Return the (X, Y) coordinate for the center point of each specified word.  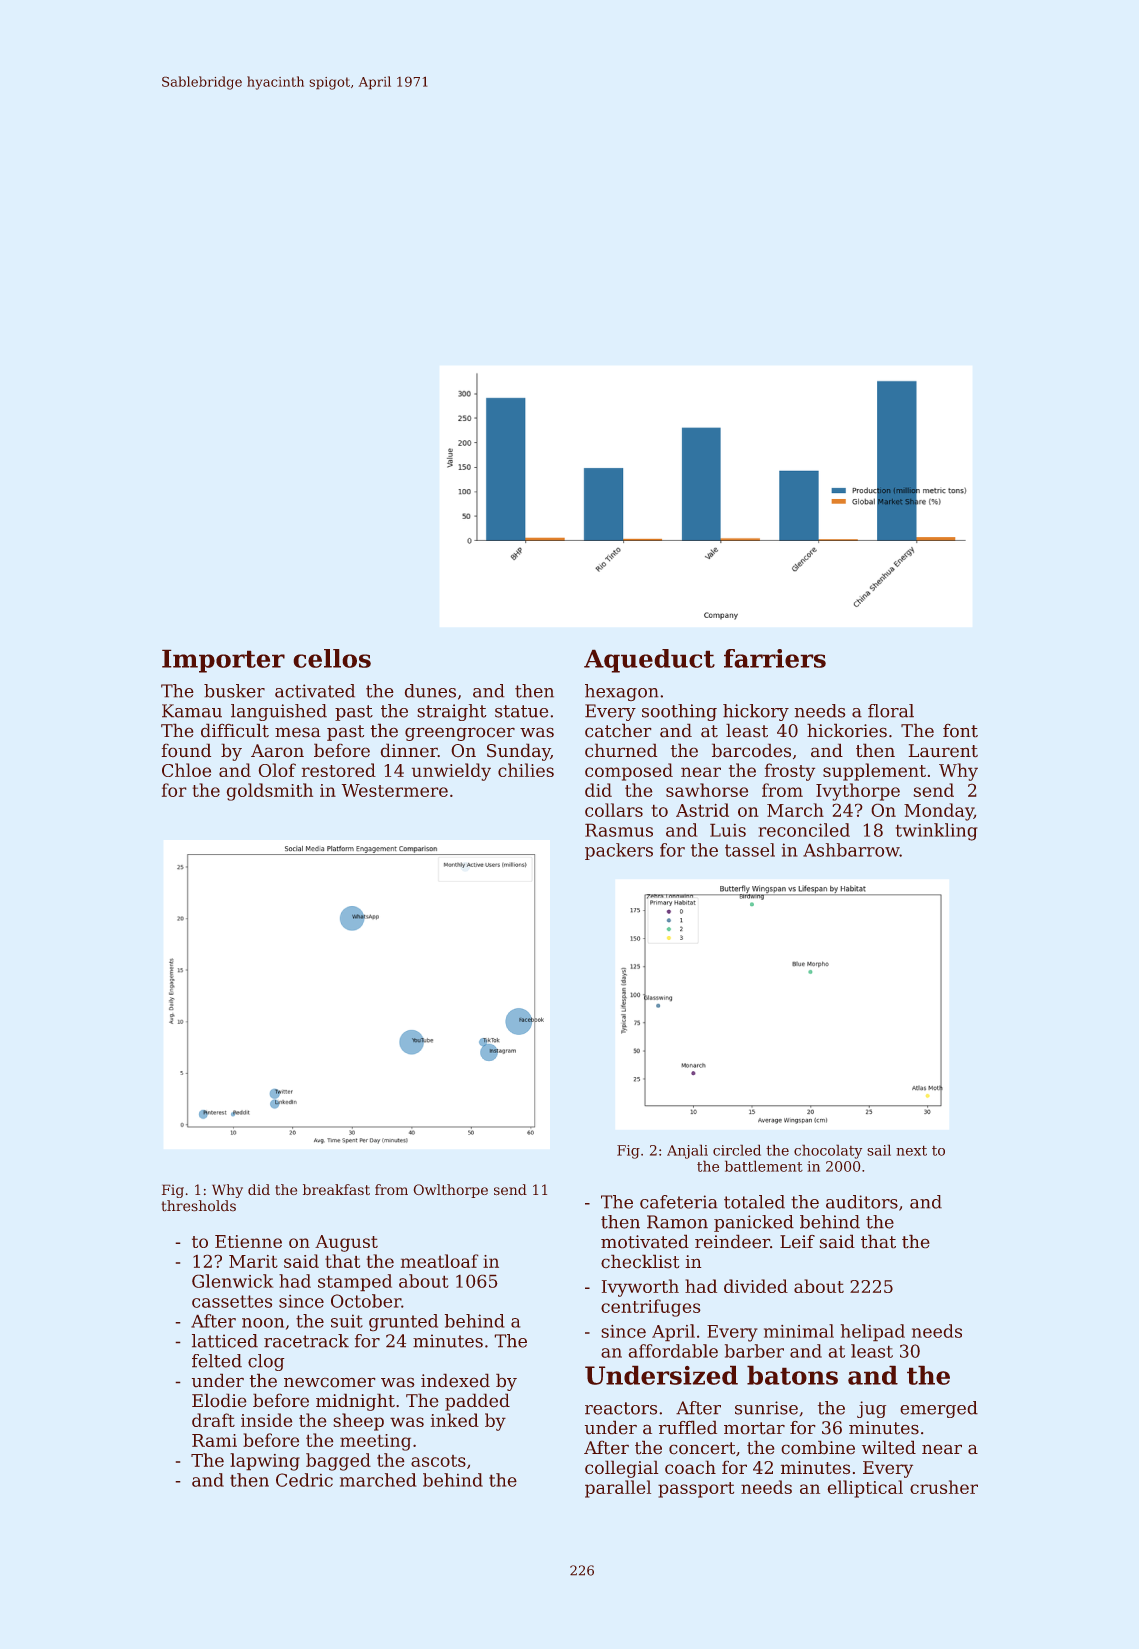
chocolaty (828, 1152)
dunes (430, 691)
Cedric (304, 1480)
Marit (253, 1261)
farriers (775, 658)
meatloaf (439, 1261)
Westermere (395, 790)
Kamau (192, 711)
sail (879, 1150)
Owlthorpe (451, 1191)
